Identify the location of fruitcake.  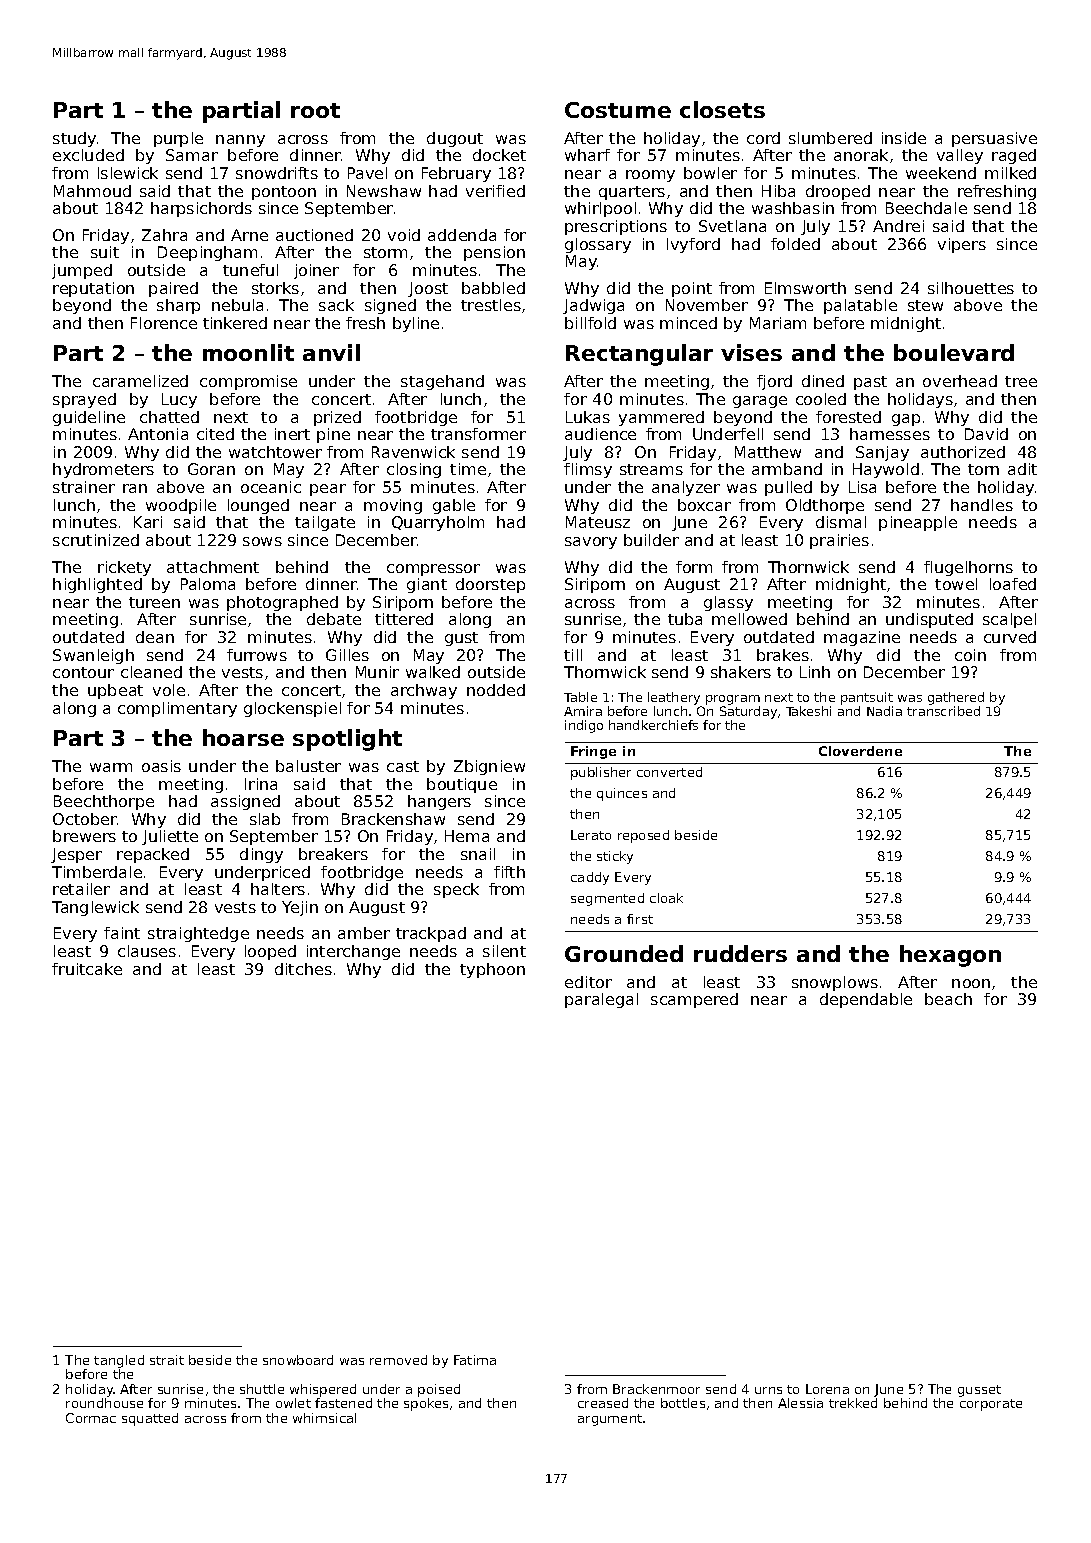
(87, 969).
